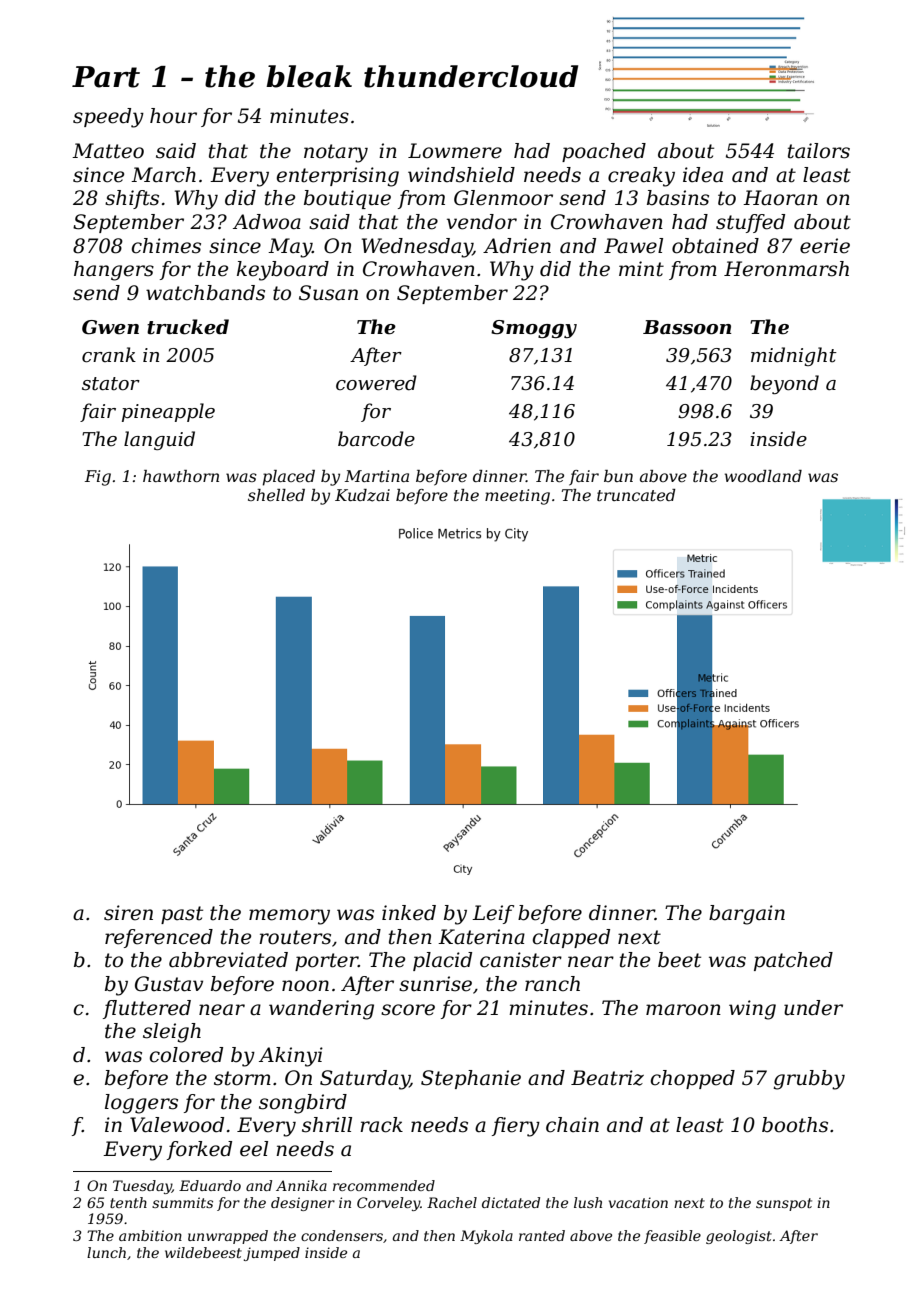  Describe the element at coordinates (763, 476) in the document. I see `woodland` at that location.
